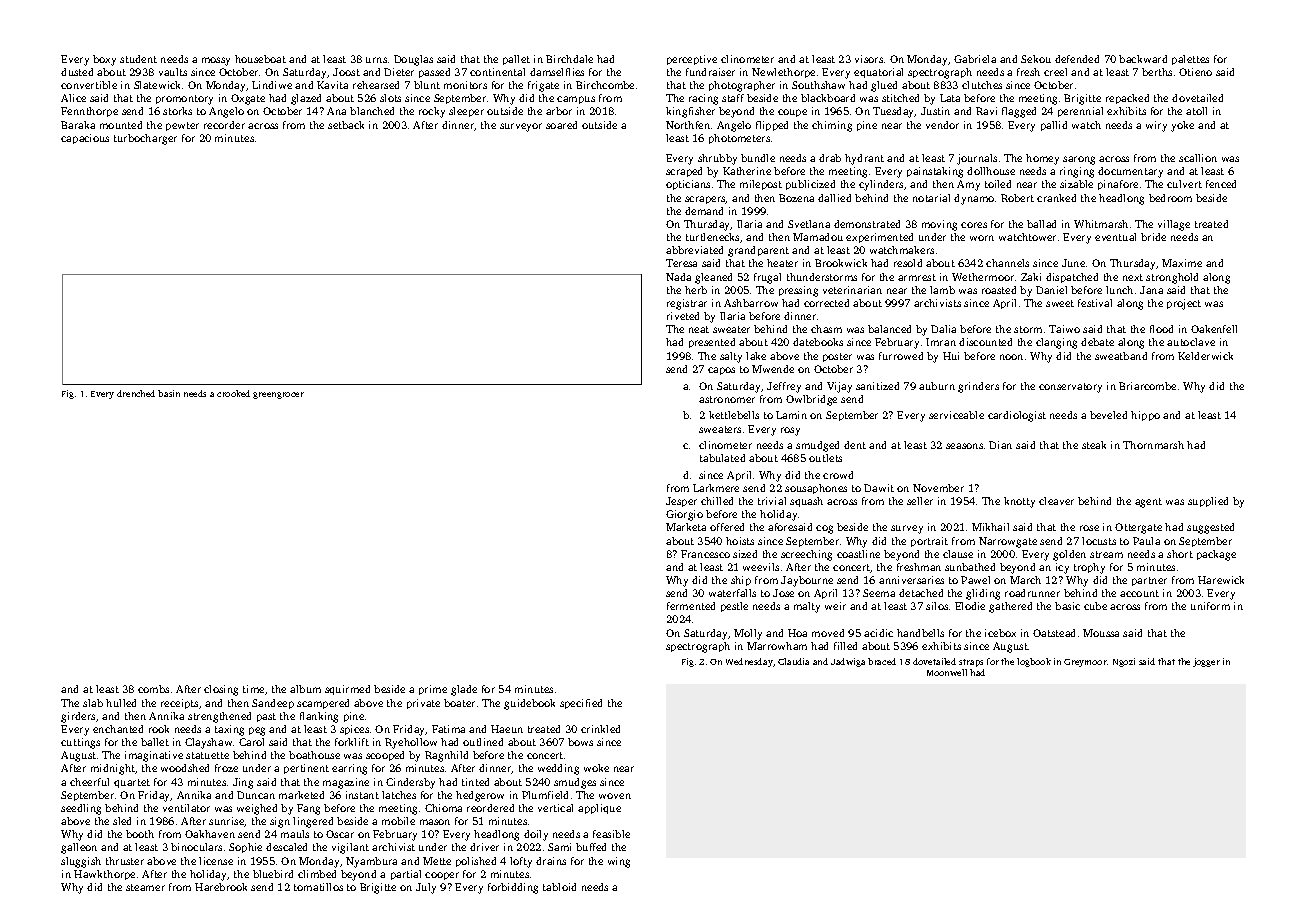 The image size is (1308, 924). Describe the element at coordinates (869, 59) in the screenshot. I see `visors` at that location.
